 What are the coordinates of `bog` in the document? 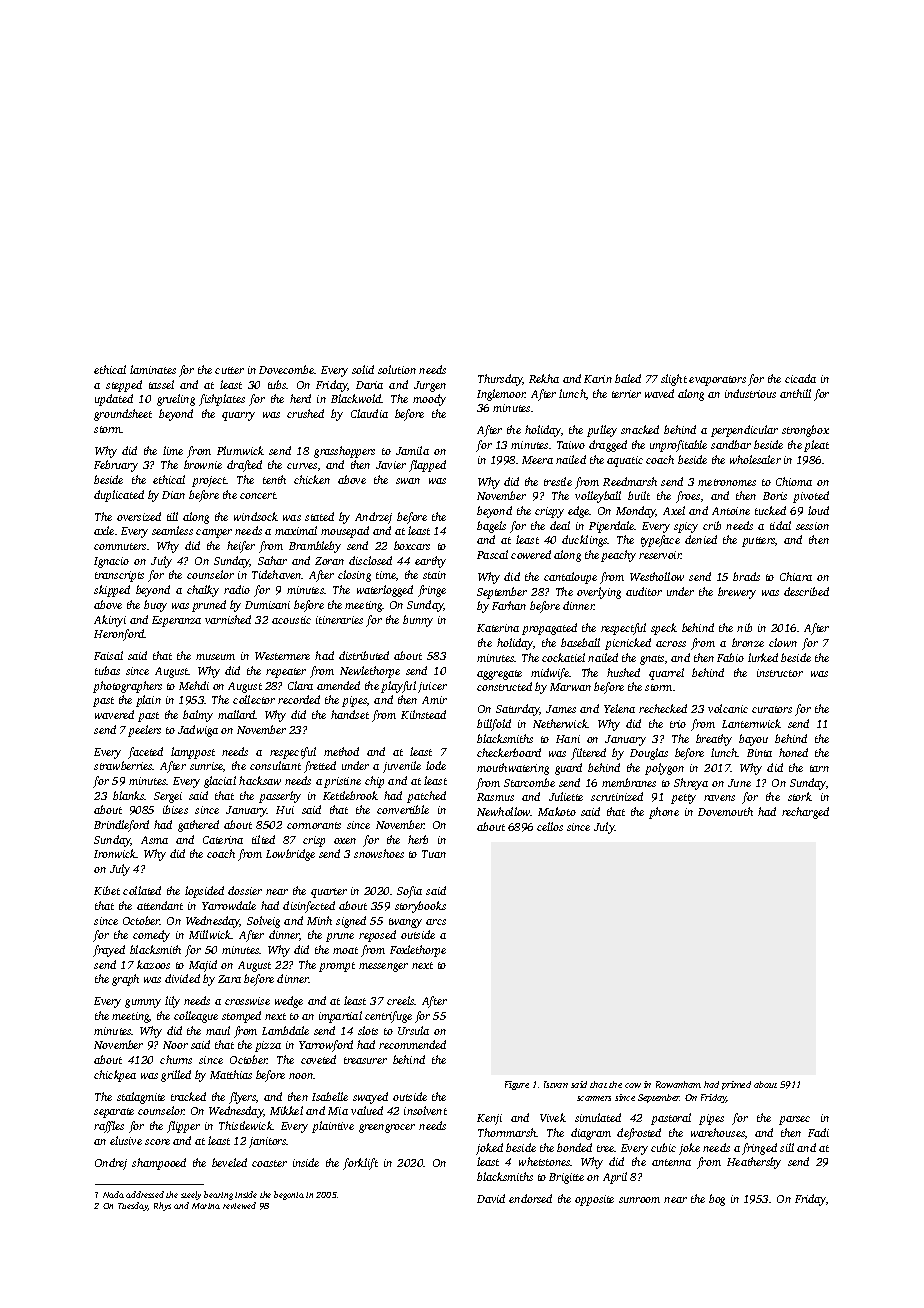 It's located at (717, 1200).
